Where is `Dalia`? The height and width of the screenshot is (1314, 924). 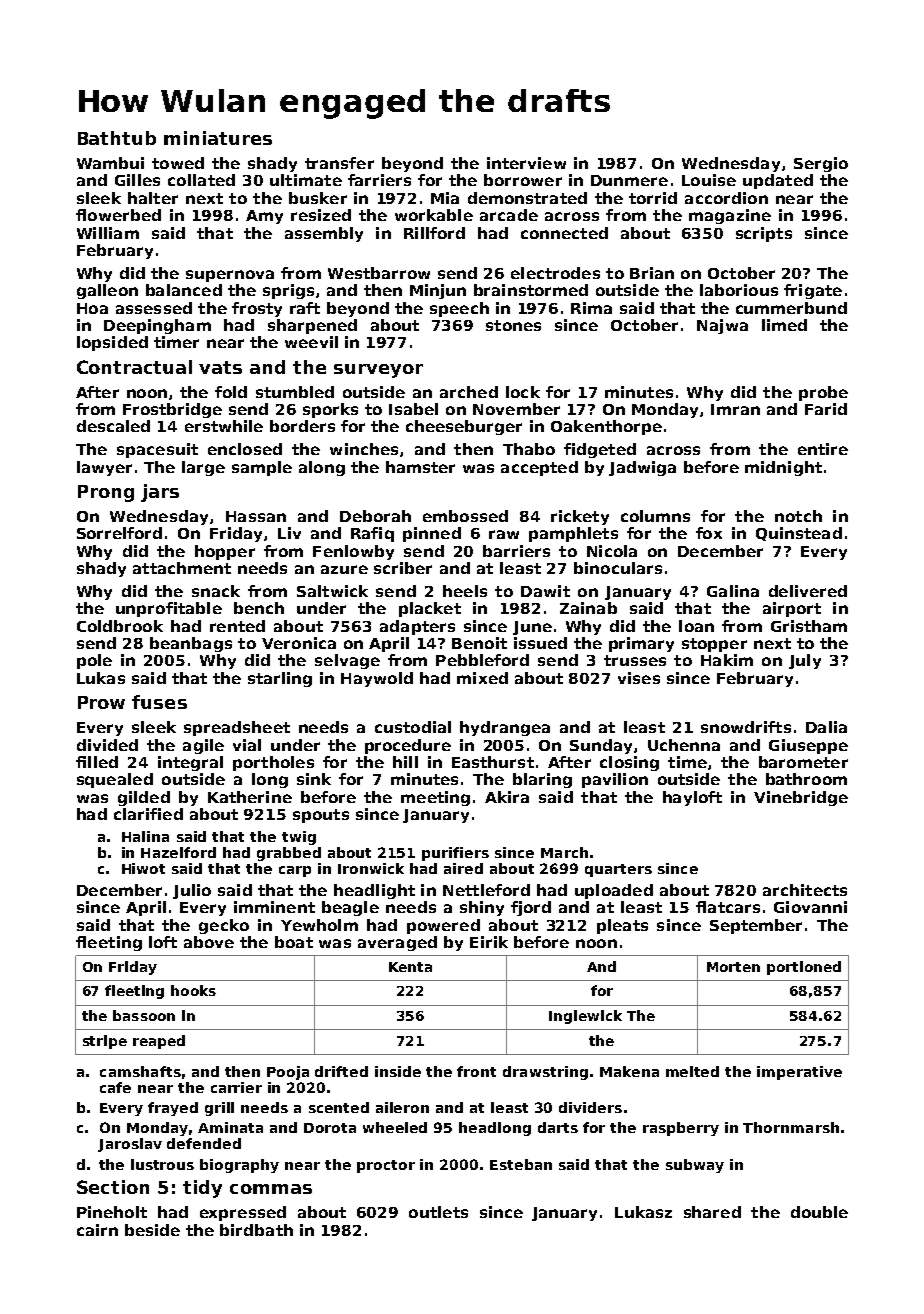
Dalia is located at coordinates (826, 727).
